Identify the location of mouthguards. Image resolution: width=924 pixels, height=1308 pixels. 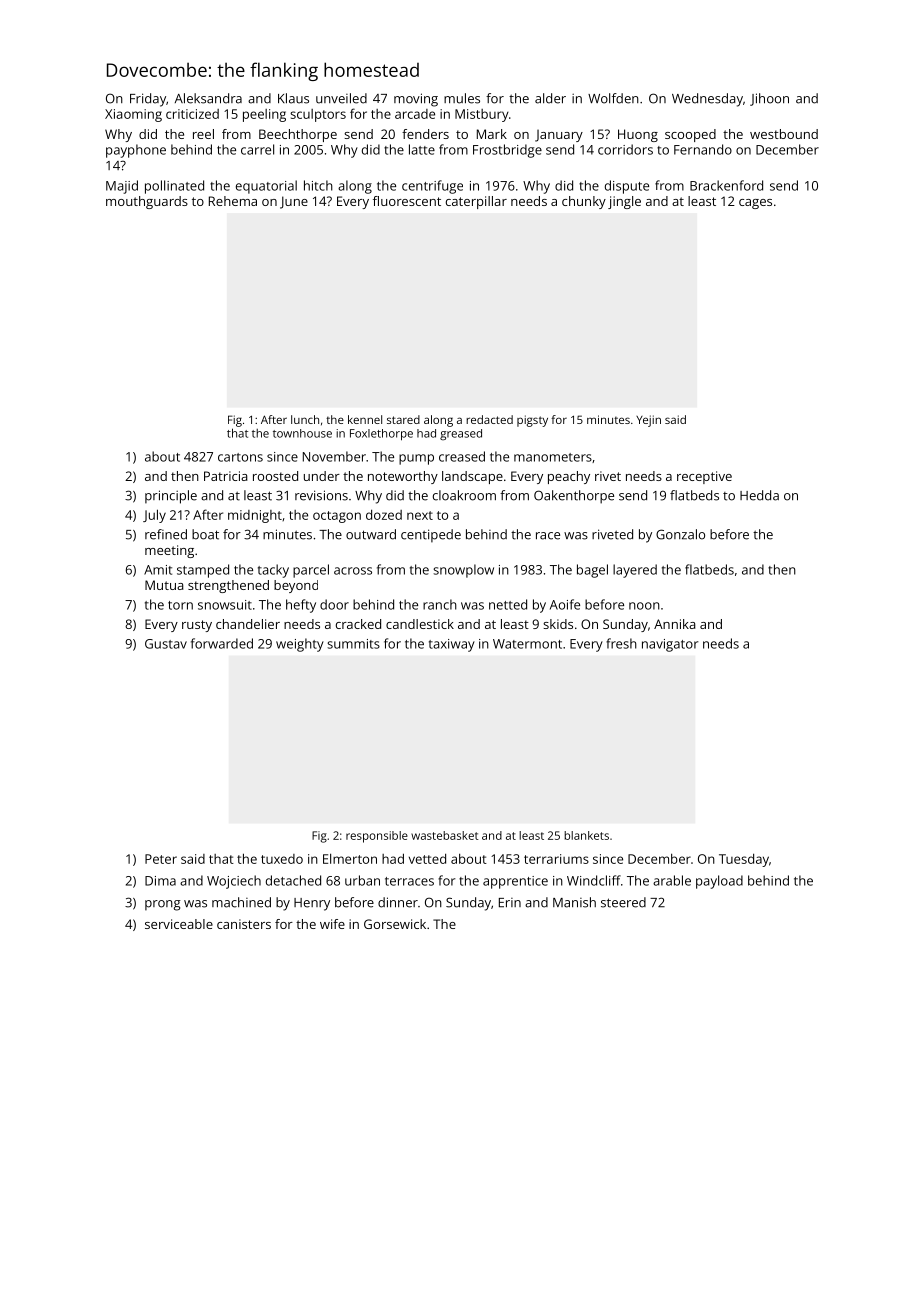
(147, 202).
